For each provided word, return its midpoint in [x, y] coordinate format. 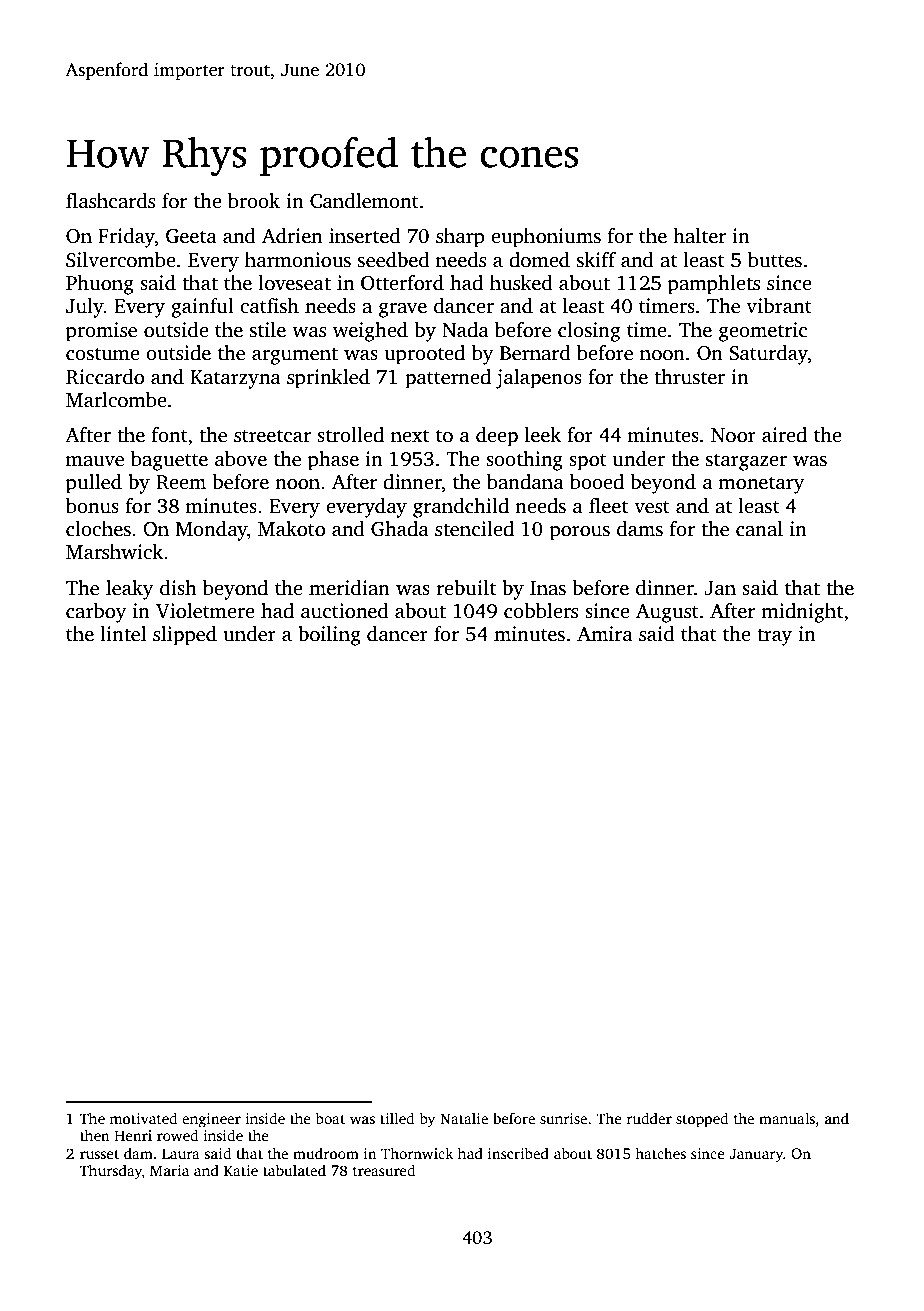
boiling [329, 636]
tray [774, 637]
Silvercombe [121, 260]
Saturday [768, 355]
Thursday [111, 1172]
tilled [397, 1118]
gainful [202, 308]
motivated [143, 1118]
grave [403, 310]
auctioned [345, 611]
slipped [185, 636]
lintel [123, 634]
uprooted [425, 355]
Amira [605, 634]
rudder [649, 1118]
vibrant [779, 306]
